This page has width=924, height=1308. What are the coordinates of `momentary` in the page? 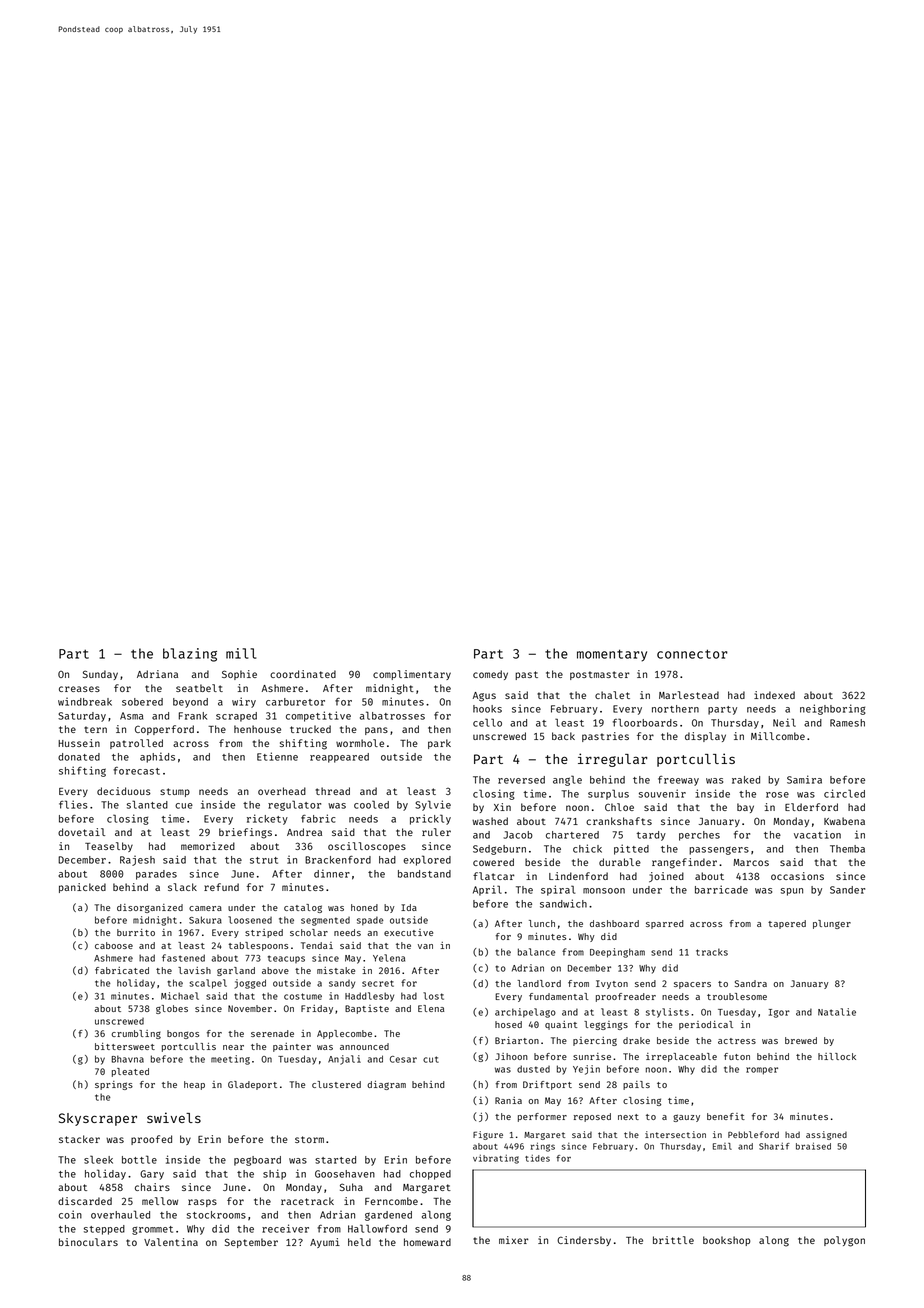 It's located at (612, 655).
